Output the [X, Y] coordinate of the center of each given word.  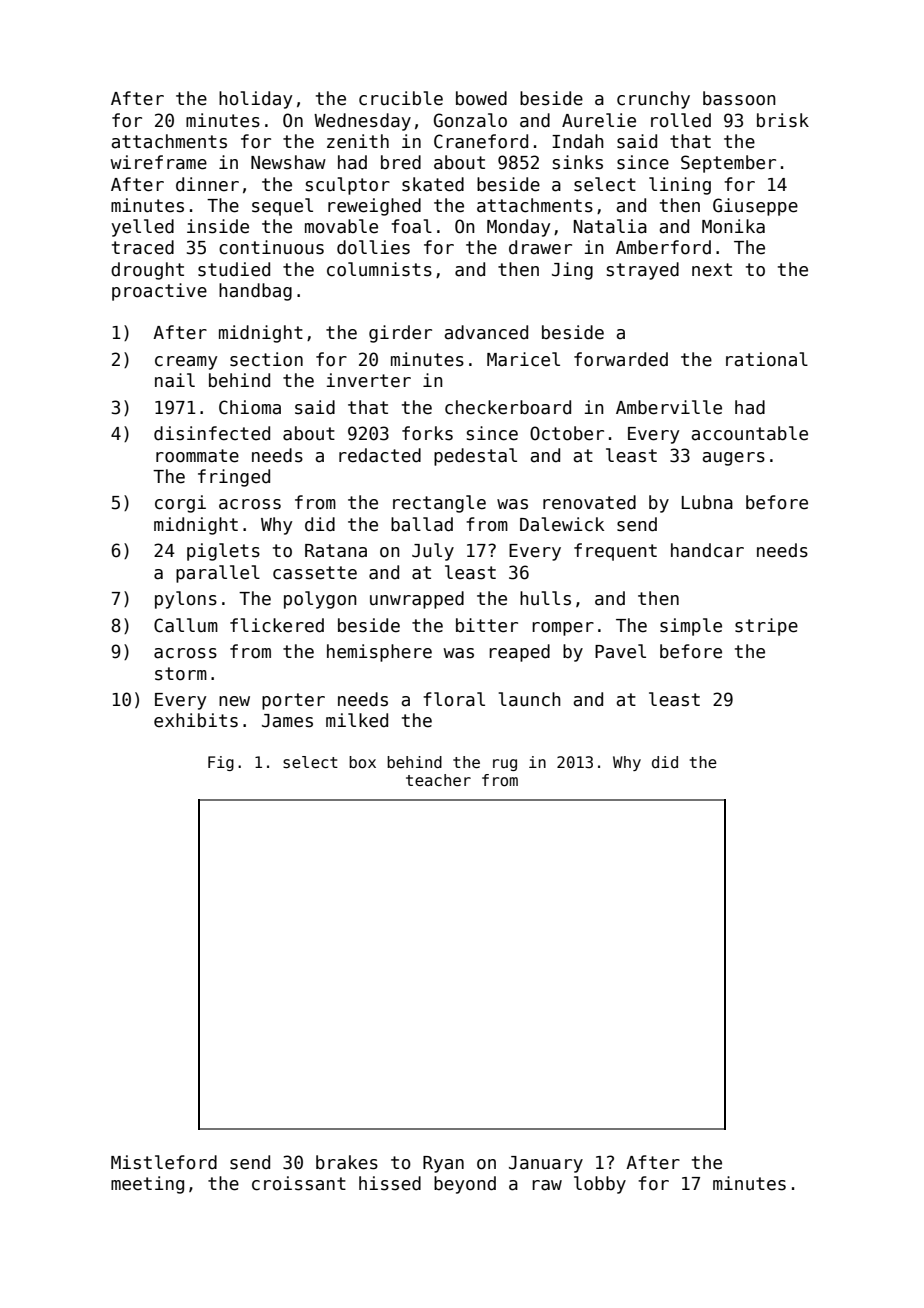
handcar [707, 550]
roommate [197, 456]
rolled [681, 120]
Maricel [523, 359]
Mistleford [164, 1162]
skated [433, 184]
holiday [255, 100]
